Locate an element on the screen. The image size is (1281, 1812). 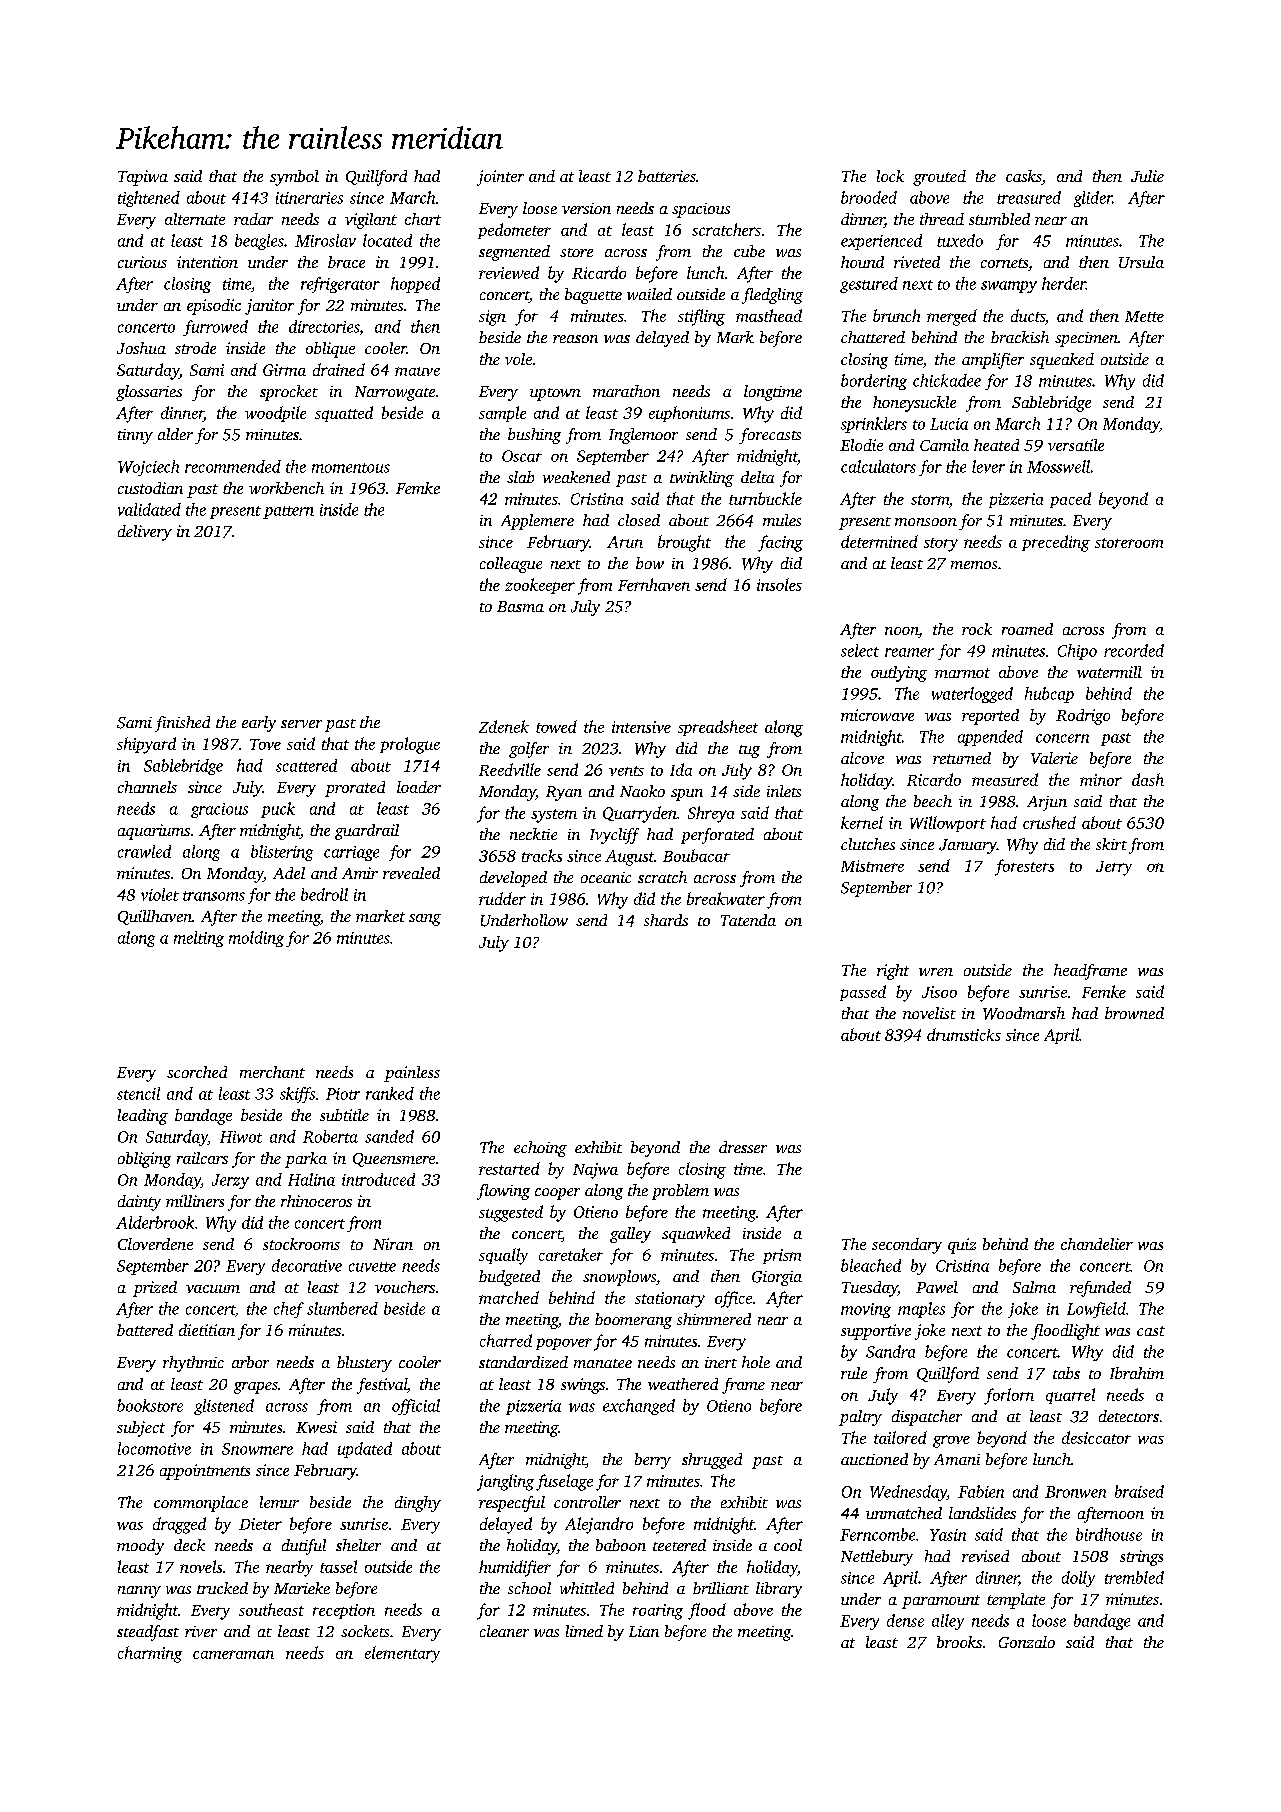
elementary is located at coordinates (402, 1654).
